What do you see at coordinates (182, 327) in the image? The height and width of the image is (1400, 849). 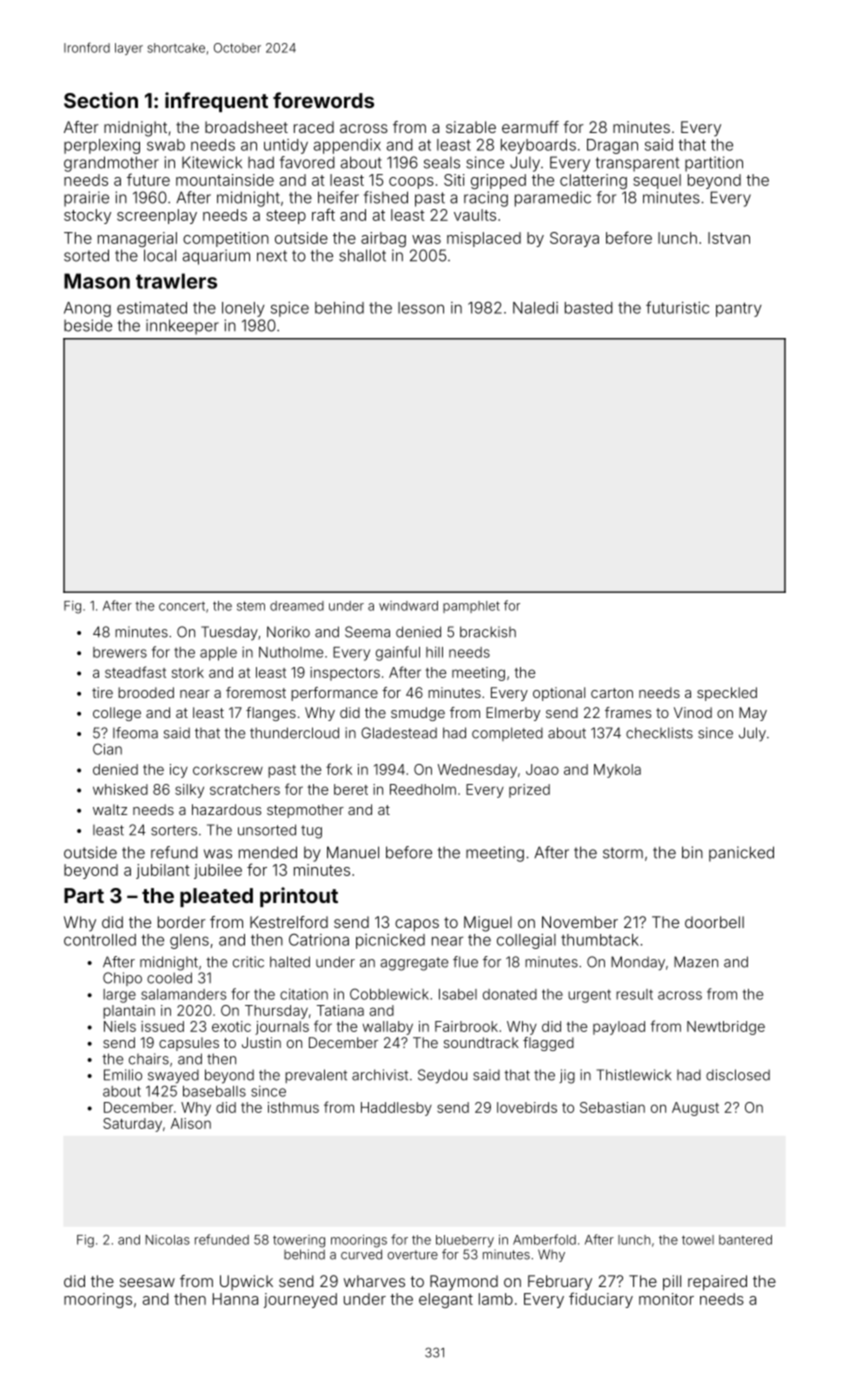 I see `innkeeper` at bounding box center [182, 327].
